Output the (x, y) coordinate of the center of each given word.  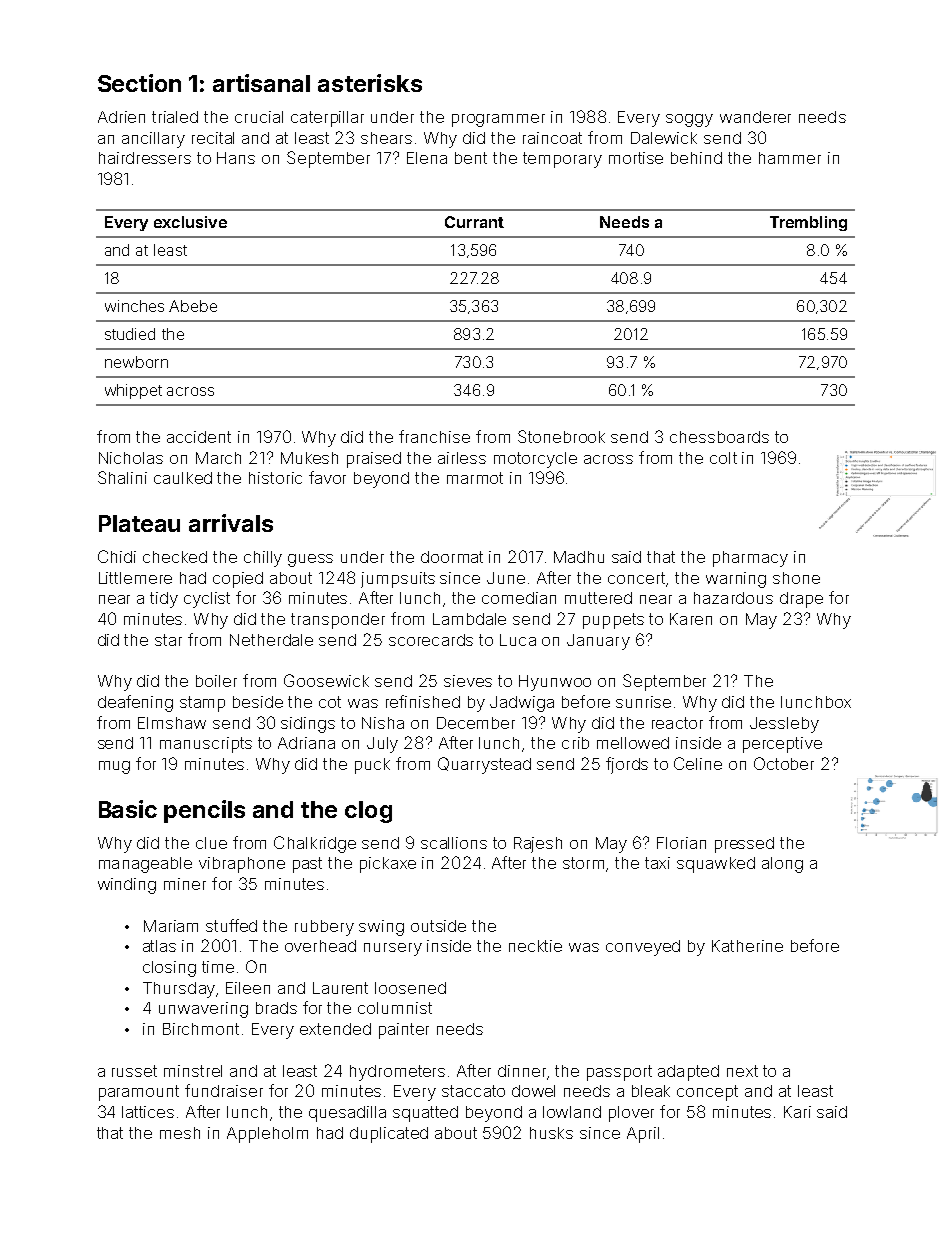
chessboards (719, 437)
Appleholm (267, 1135)
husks (551, 1133)
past (307, 865)
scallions (454, 843)
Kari (797, 1112)
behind (696, 158)
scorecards (431, 640)
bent (471, 158)
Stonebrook (561, 436)
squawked (716, 865)
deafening (135, 703)
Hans (236, 158)
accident (199, 437)
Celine (698, 763)
